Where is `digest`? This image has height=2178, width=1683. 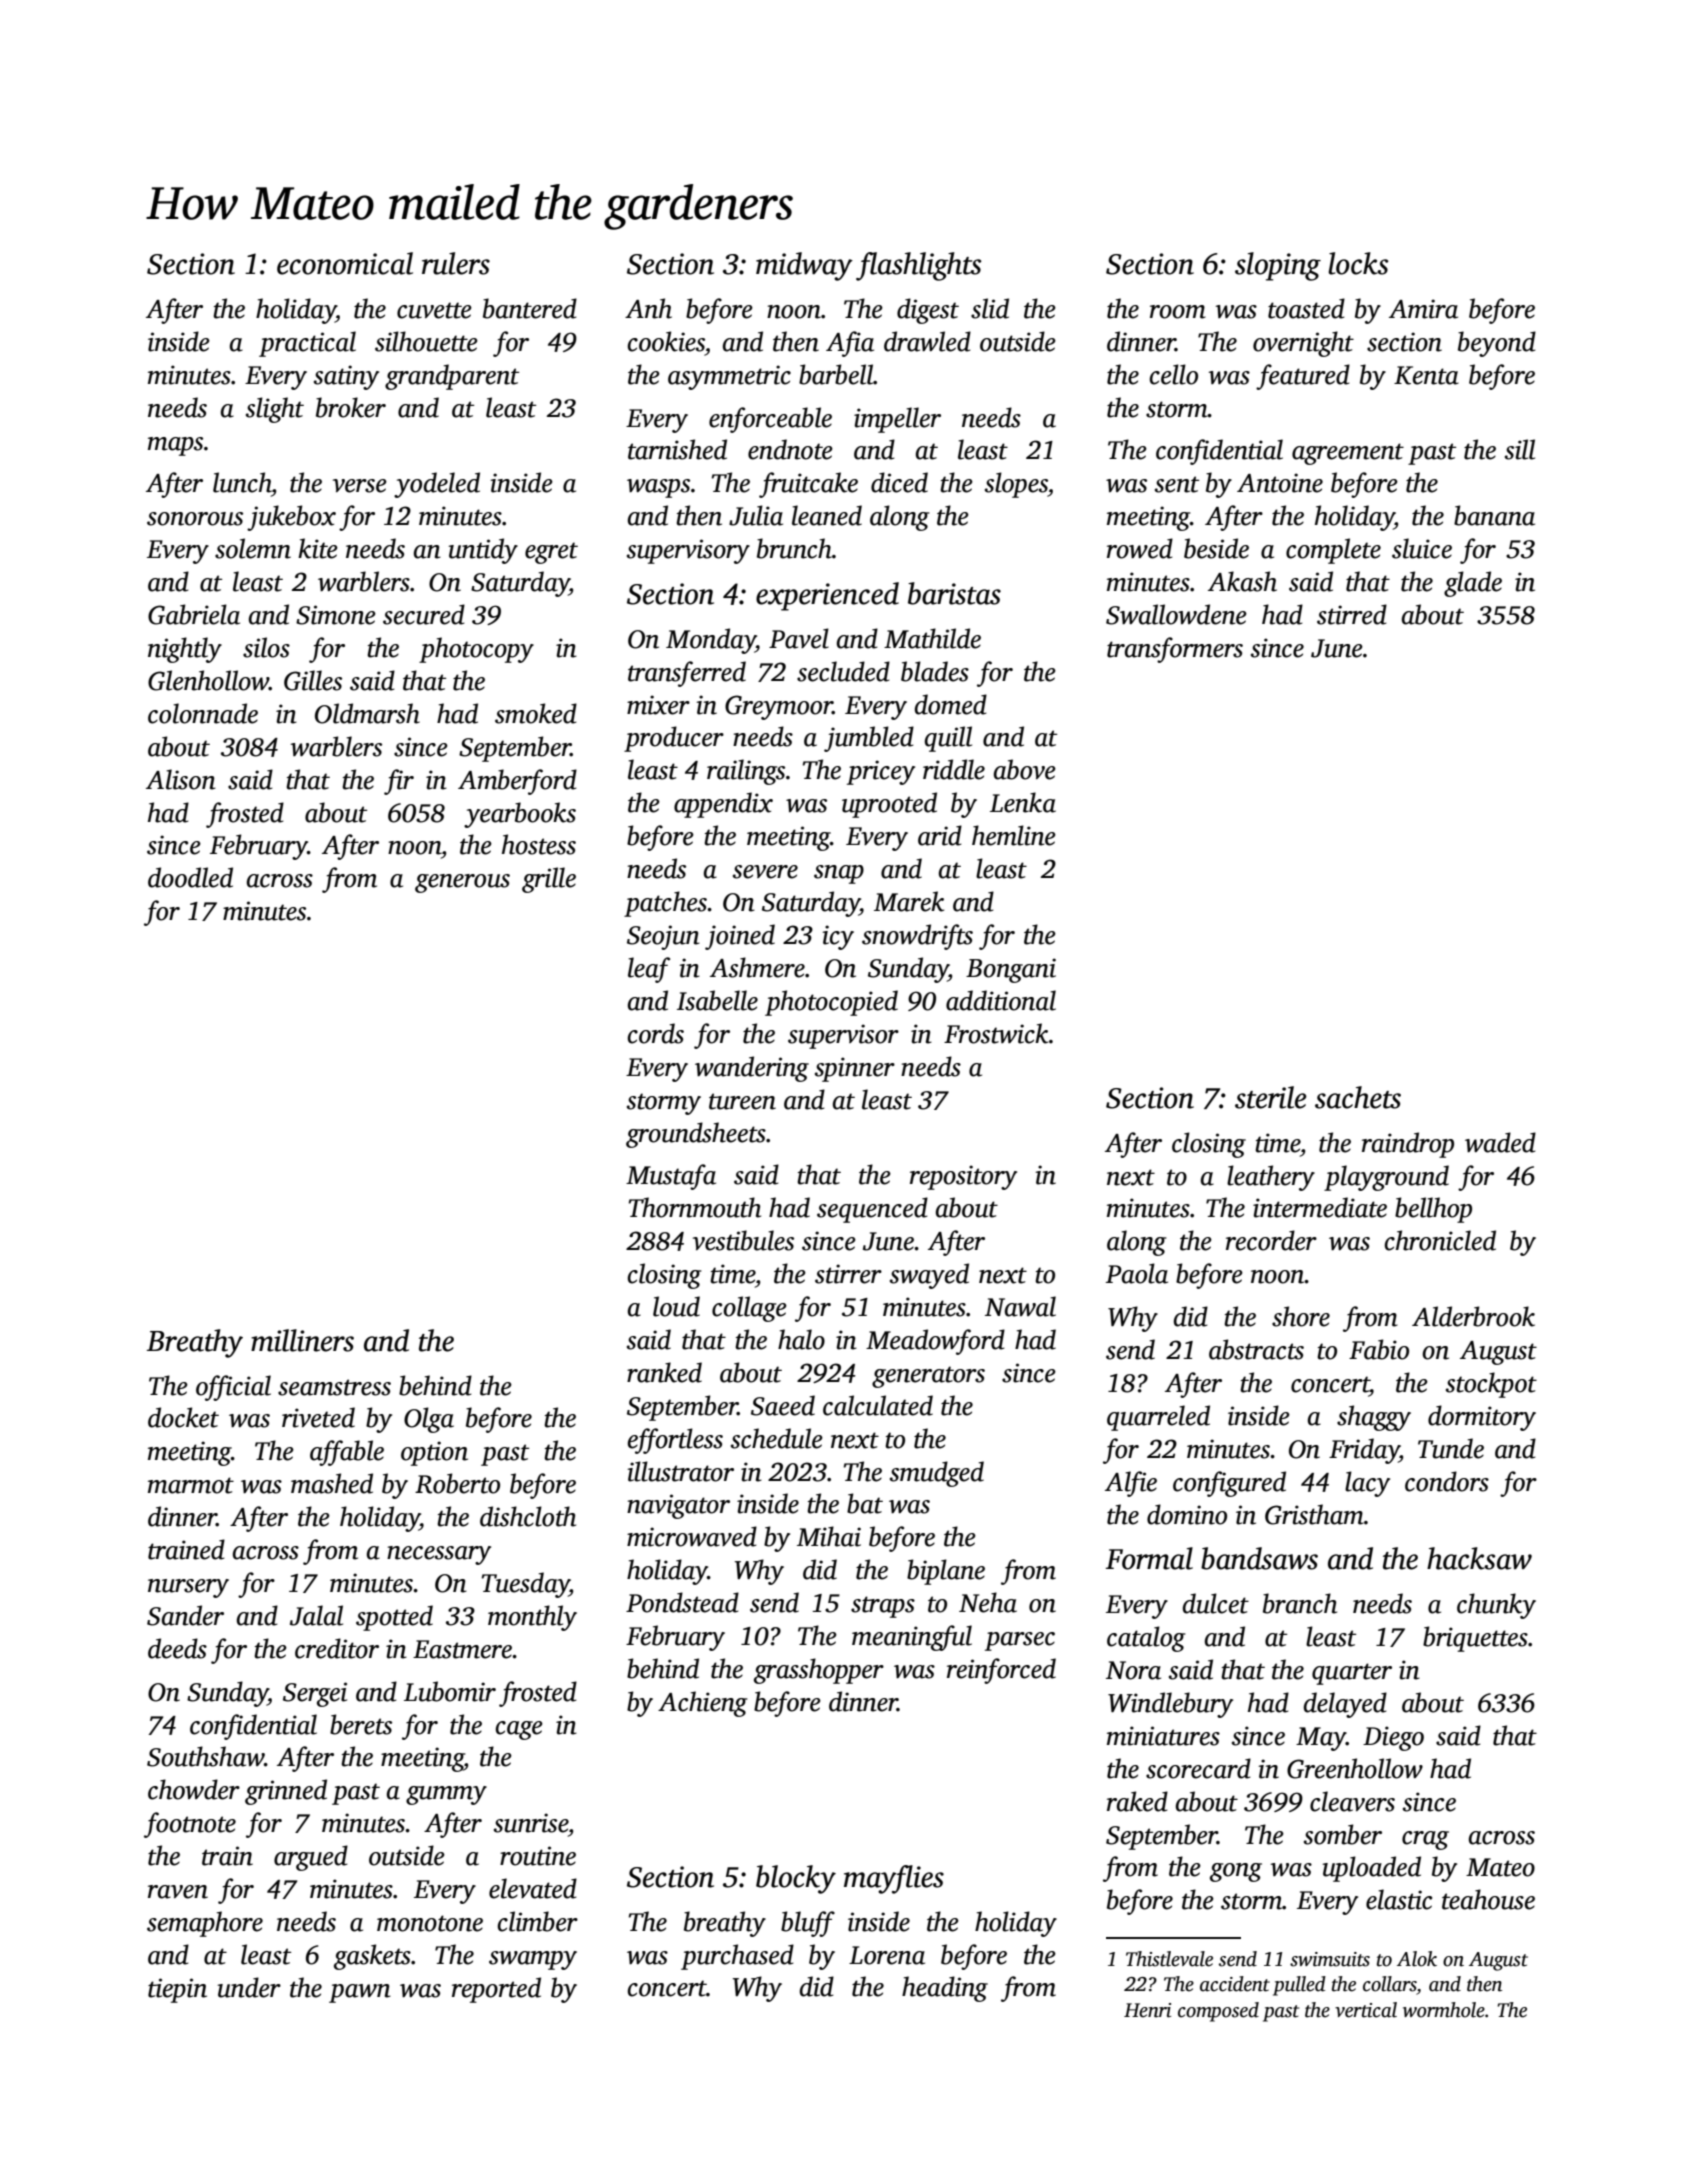 digest is located at coordinates (928, 311).
